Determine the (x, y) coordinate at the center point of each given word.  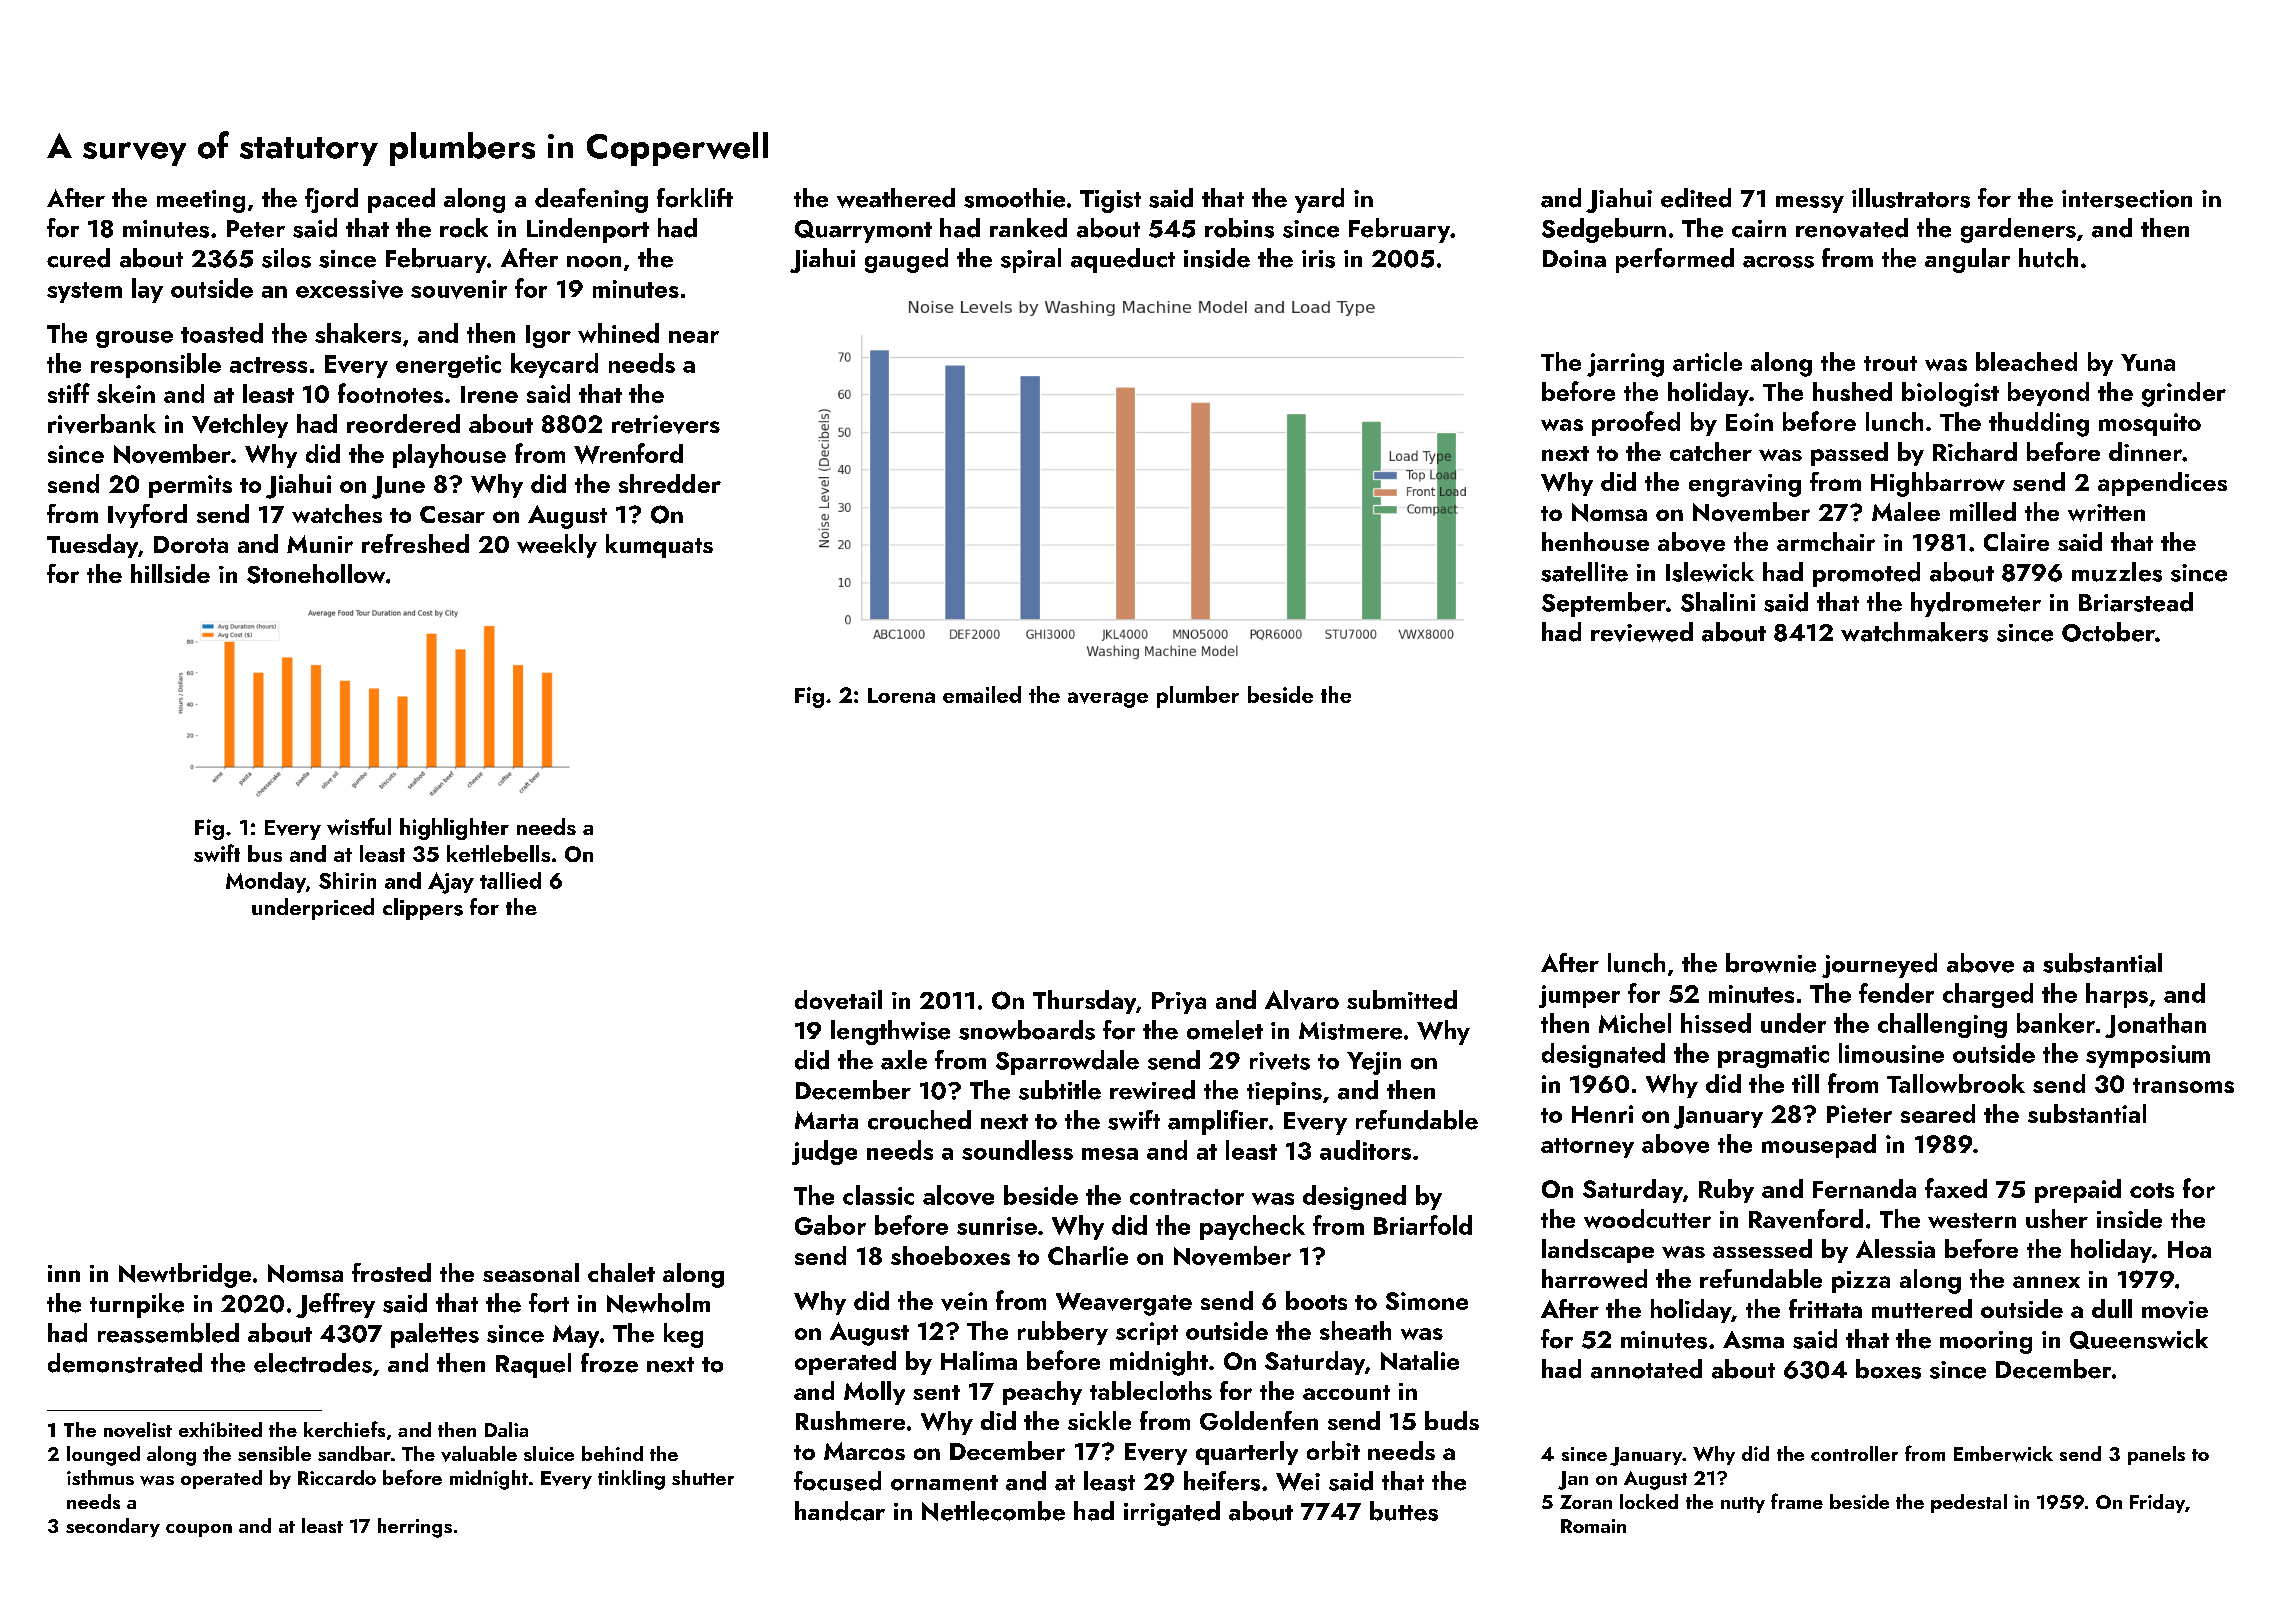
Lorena (901, 695)
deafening (591, 200)
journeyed (1879, 965)
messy (1810, 204)
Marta (826, 1120)
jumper (1579, 996)
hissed (1716, 1023)
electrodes (313, 1363)
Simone (1427, 1301)
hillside (170, 573)
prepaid (2078, 1191)
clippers (423, 909)
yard (1319, 200)
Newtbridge (185, 1275)
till (1805, 1083)
